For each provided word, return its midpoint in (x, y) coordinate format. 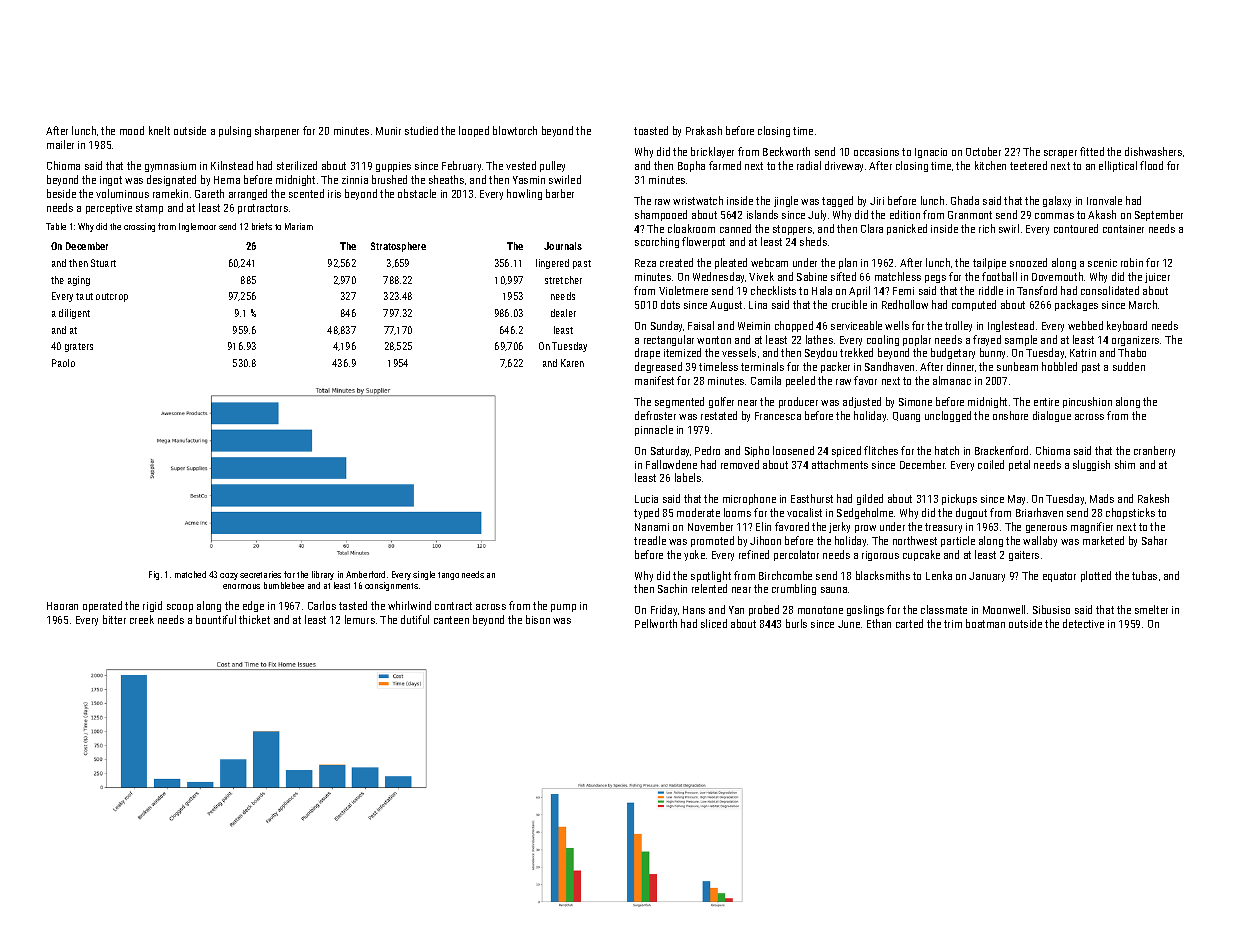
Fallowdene (671, 464)
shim (1125, 464)
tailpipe (989, 263)
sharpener (277, 131)
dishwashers (1153, 151)
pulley (552, 166)
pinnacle (654, 430)
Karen (572, 363)
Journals (563, 246)
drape (647, 353)
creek (142, 619)
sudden (1129, 366)
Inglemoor (197, 227)
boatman (985, 623)
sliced (714, 623)
